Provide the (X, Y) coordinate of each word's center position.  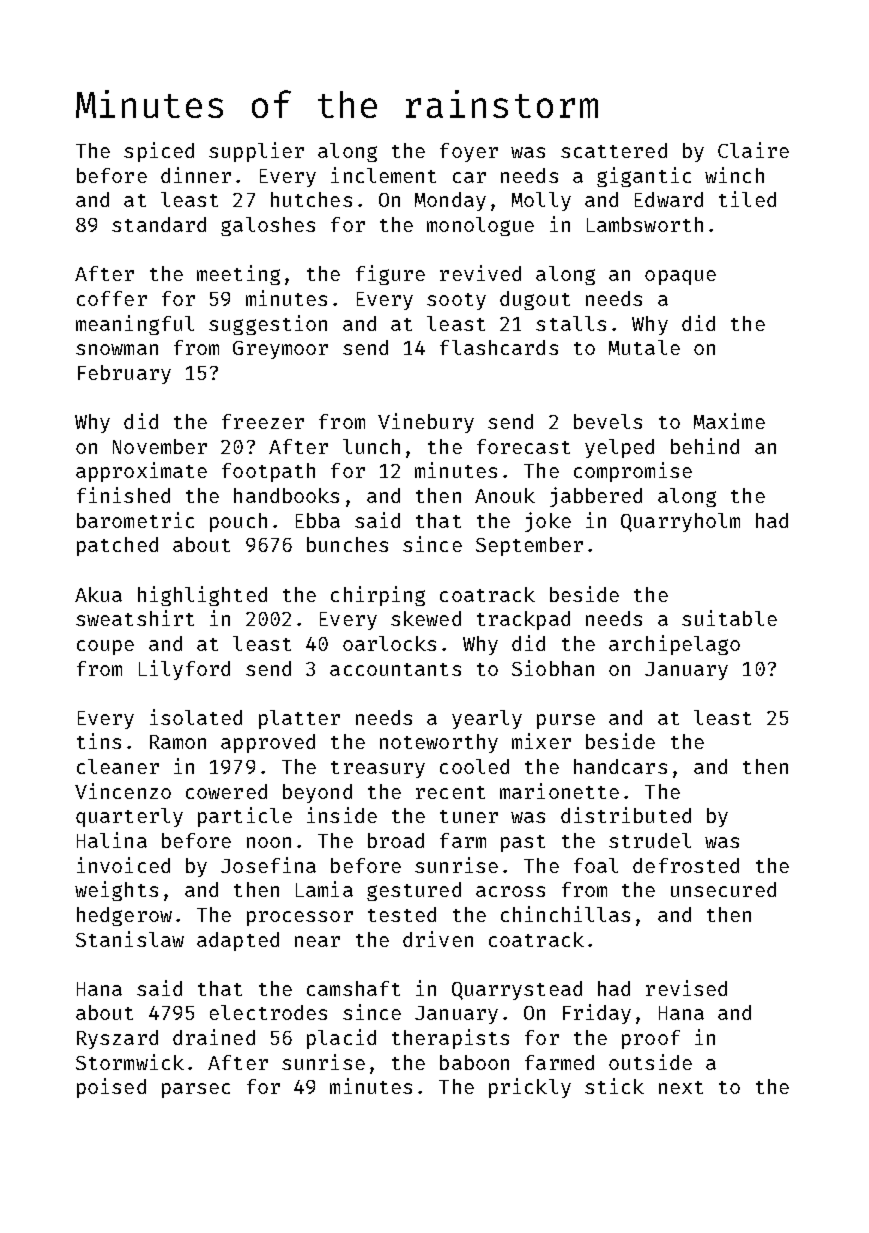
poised (111, 1088)
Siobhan (553, 668)
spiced (159, 152)
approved (268, 743)
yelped (619, 448)
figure (390, 275)
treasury (378, 769)
